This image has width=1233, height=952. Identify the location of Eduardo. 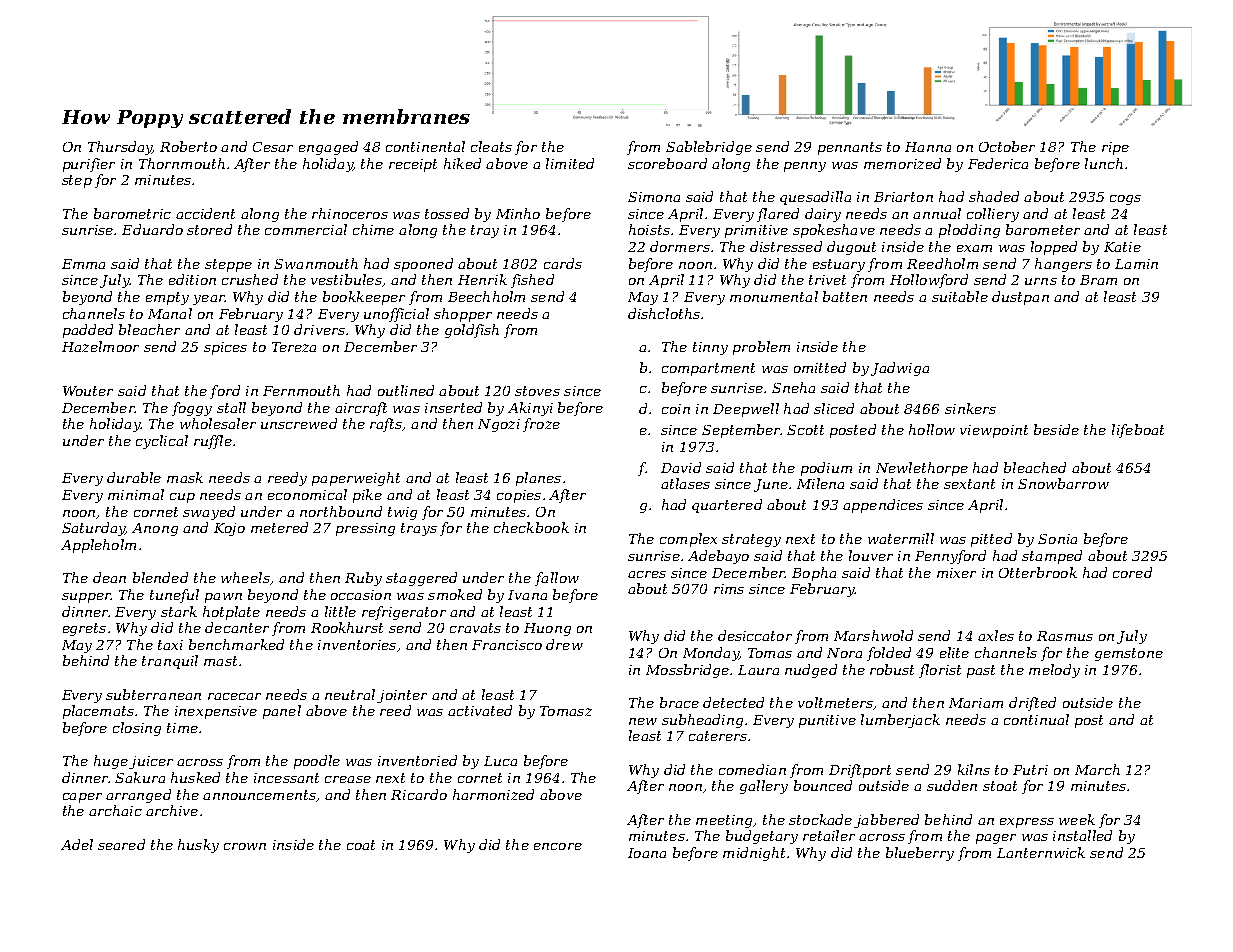
(152, 229).
